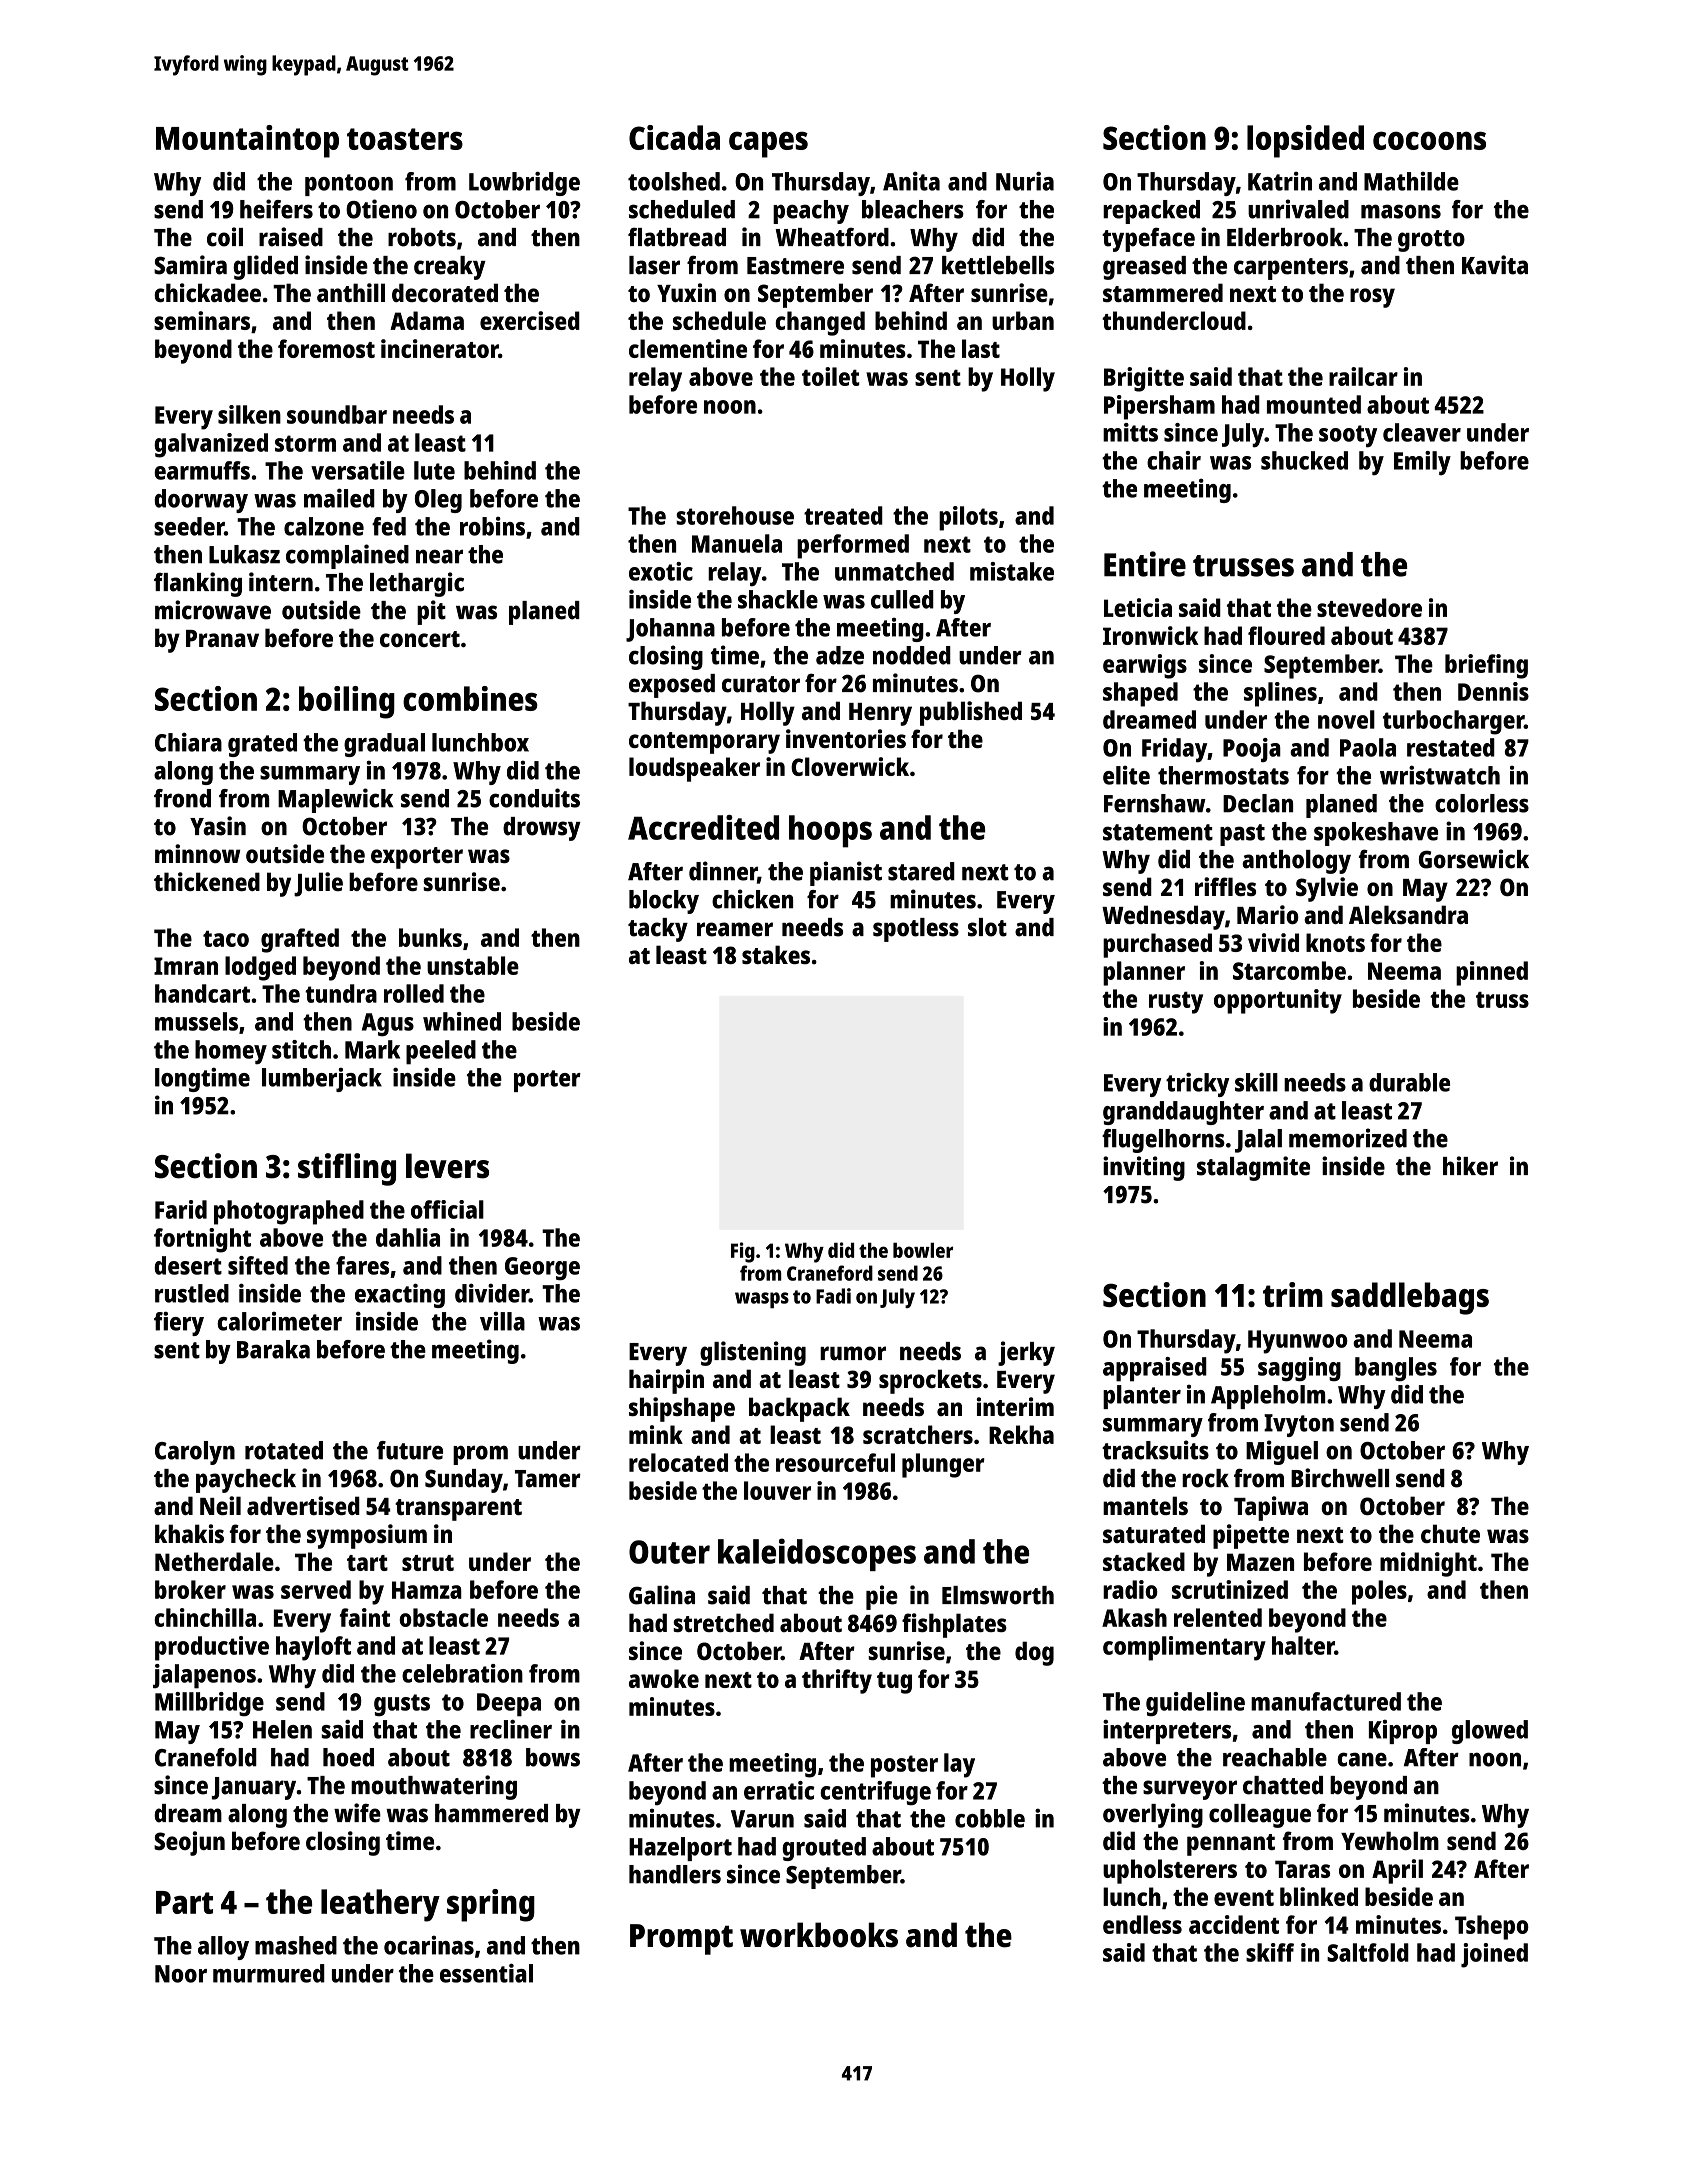 The height and width of the document is (2178, 1683). I want to click on bowler, so click(923, 1250).
